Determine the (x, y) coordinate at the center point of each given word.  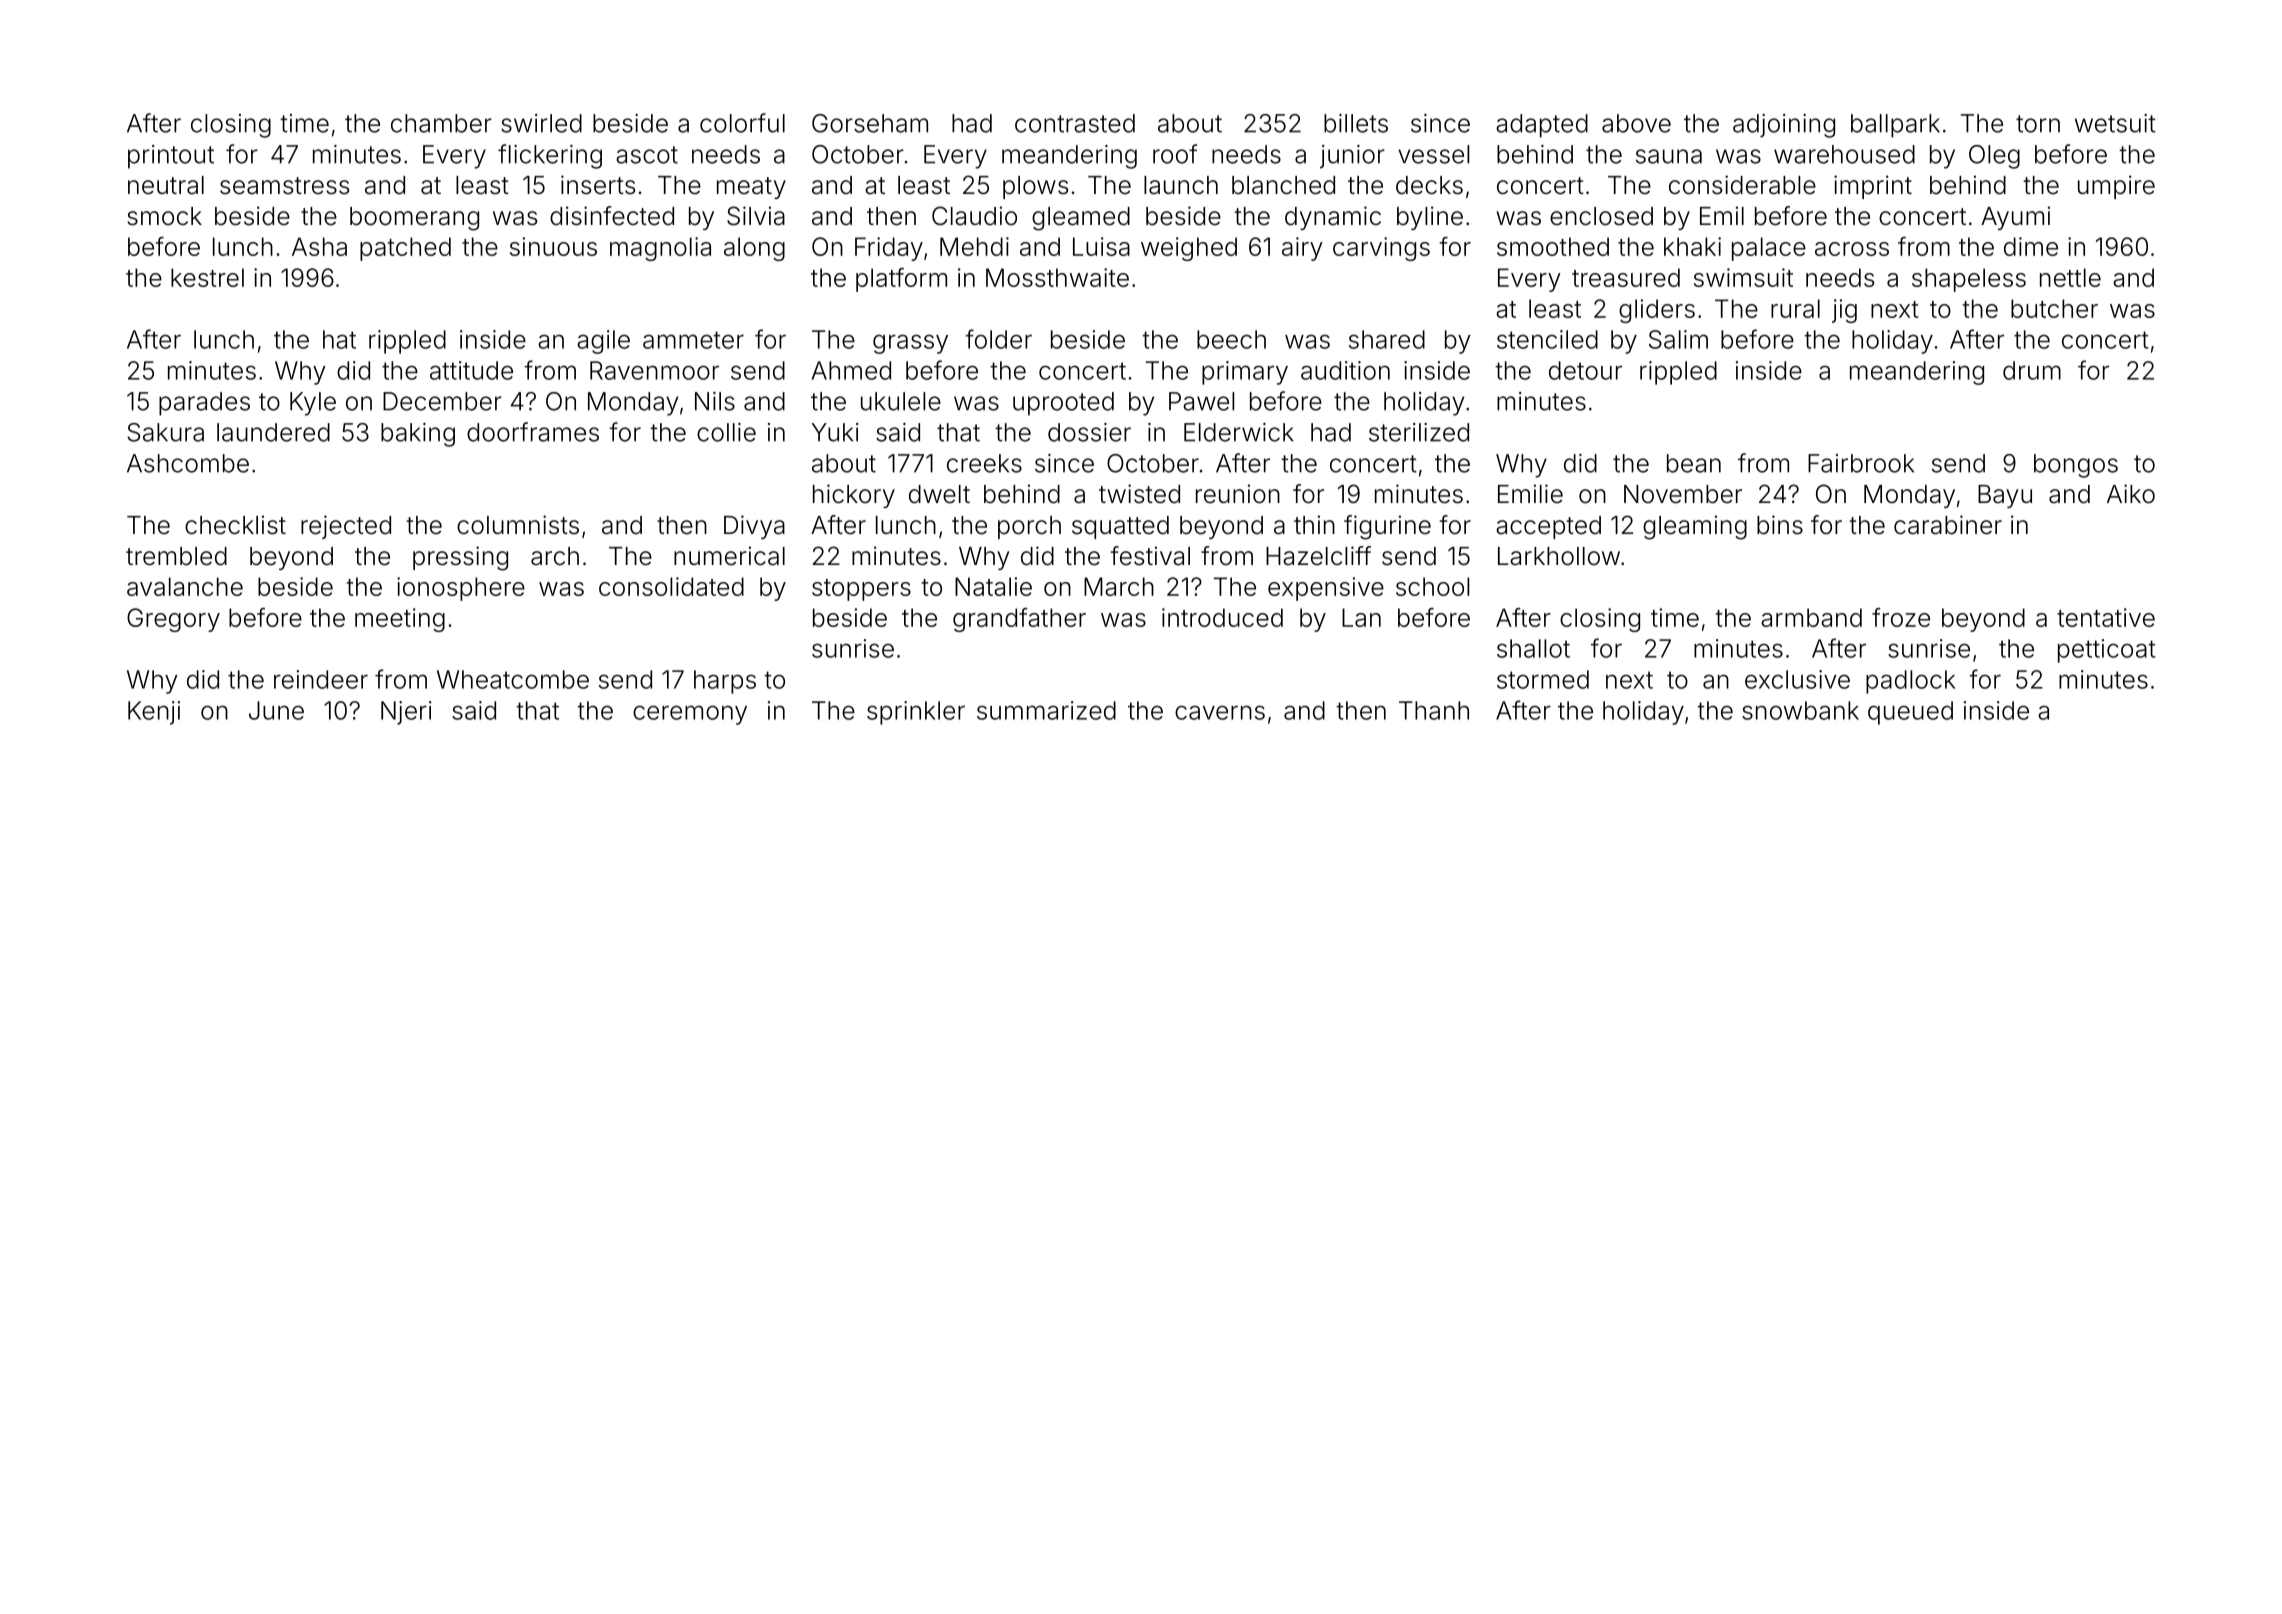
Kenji (154, 713)
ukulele (901, 401)
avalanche (185, 586)
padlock (1910, 682)
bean (1694, 463)
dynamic (1333, 218)
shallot (1533, 648)
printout (171, 157)
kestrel (207, 277)
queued (1910, 713)
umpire (2116, 187)
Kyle (313, 404)
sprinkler (916, 713)
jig (1844, 311)
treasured (1626, 277)
